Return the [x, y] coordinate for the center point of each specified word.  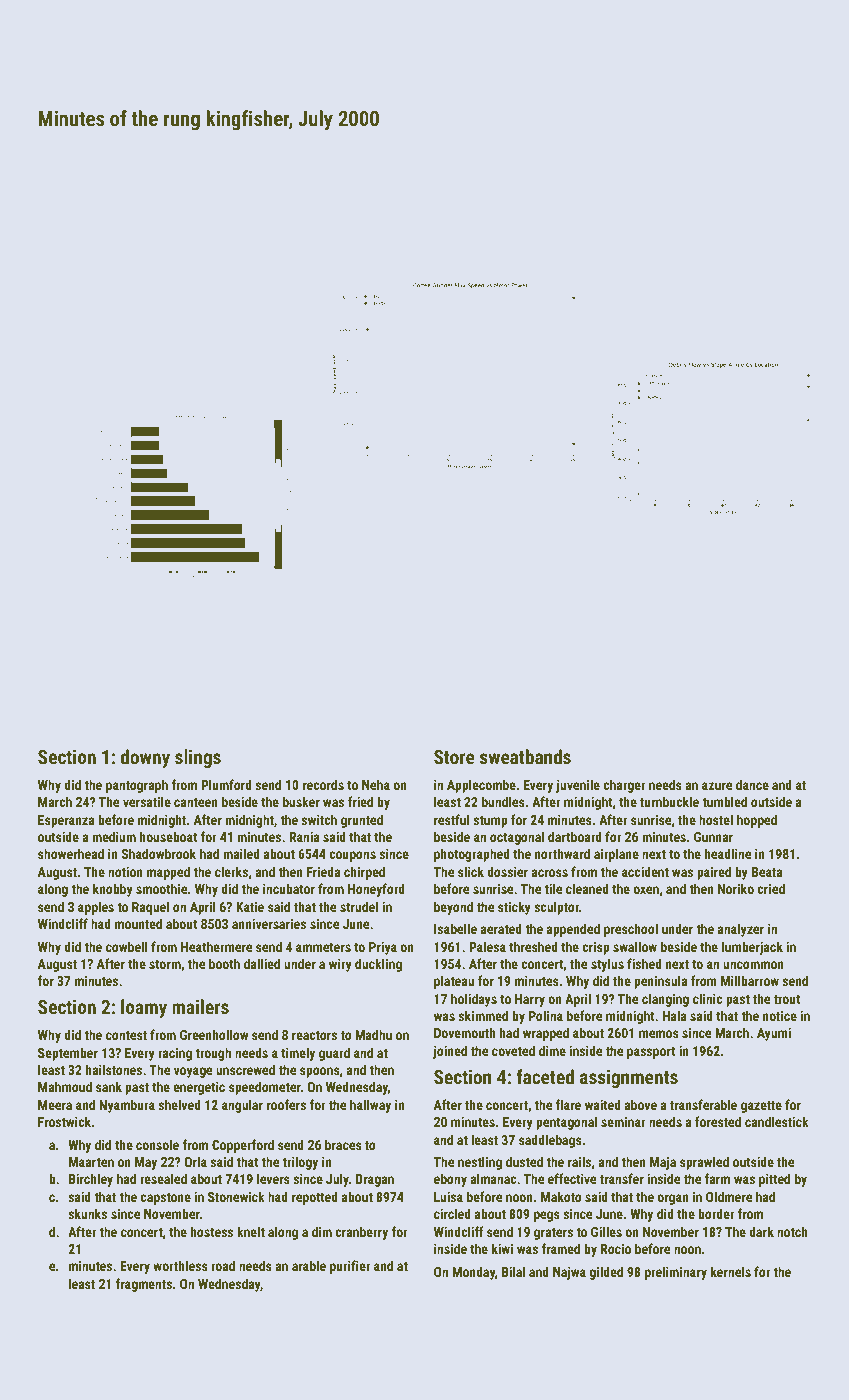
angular [242, 1106]
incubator [289, 888]
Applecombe [481, 786]
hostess [212, 1231]
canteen [196, 802]
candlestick [777, 1121]
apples [96, 908]
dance [752, 784]
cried [771, 888]
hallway [370, 1106]
